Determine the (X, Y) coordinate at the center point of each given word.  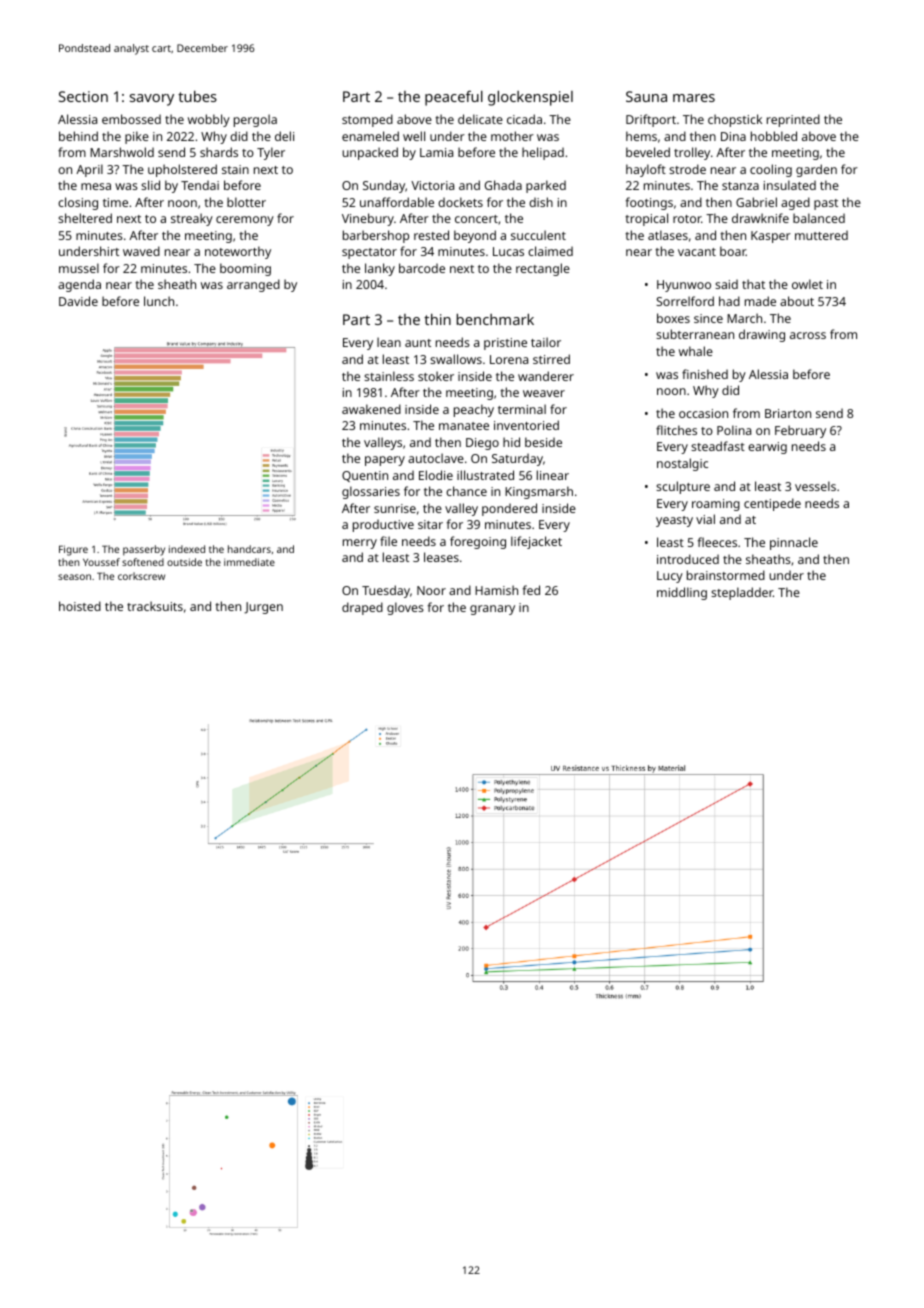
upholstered (182, 170)
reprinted (793, 120)
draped (362, 608)
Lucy (670, 577)
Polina (734, 430)
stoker (436, 376)
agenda (79, 285)
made (760, 301)
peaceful (454, 98)
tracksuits (155, 606)
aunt (418, 343)
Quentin (365, 476)
